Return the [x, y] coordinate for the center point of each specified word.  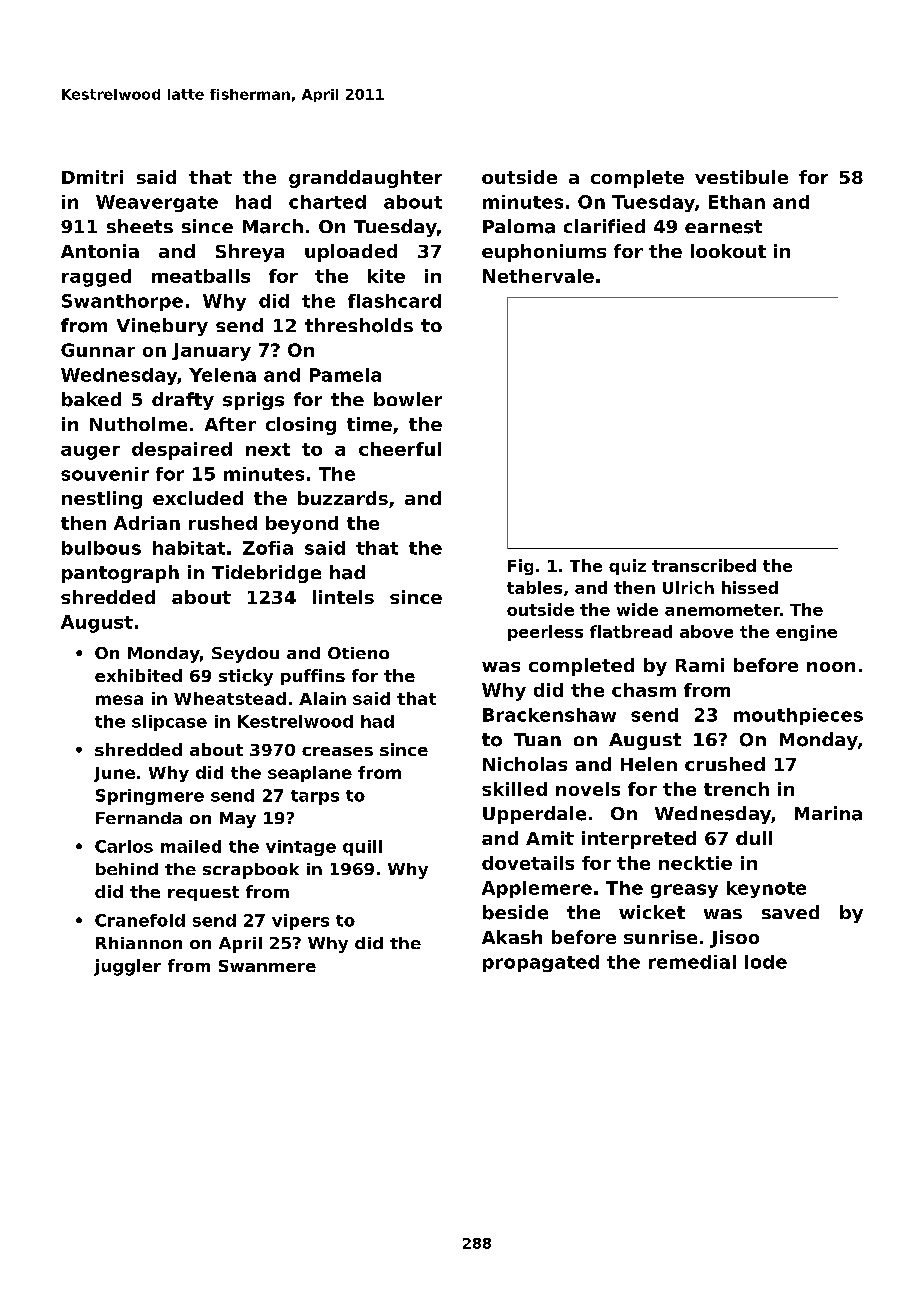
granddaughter [365, 179]
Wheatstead [230, 698]
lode [766, 962]
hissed [750, 587]
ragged [96, 278]
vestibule [741, 177]
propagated [541, 963]
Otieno [358, 653]
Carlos [124, 846]
